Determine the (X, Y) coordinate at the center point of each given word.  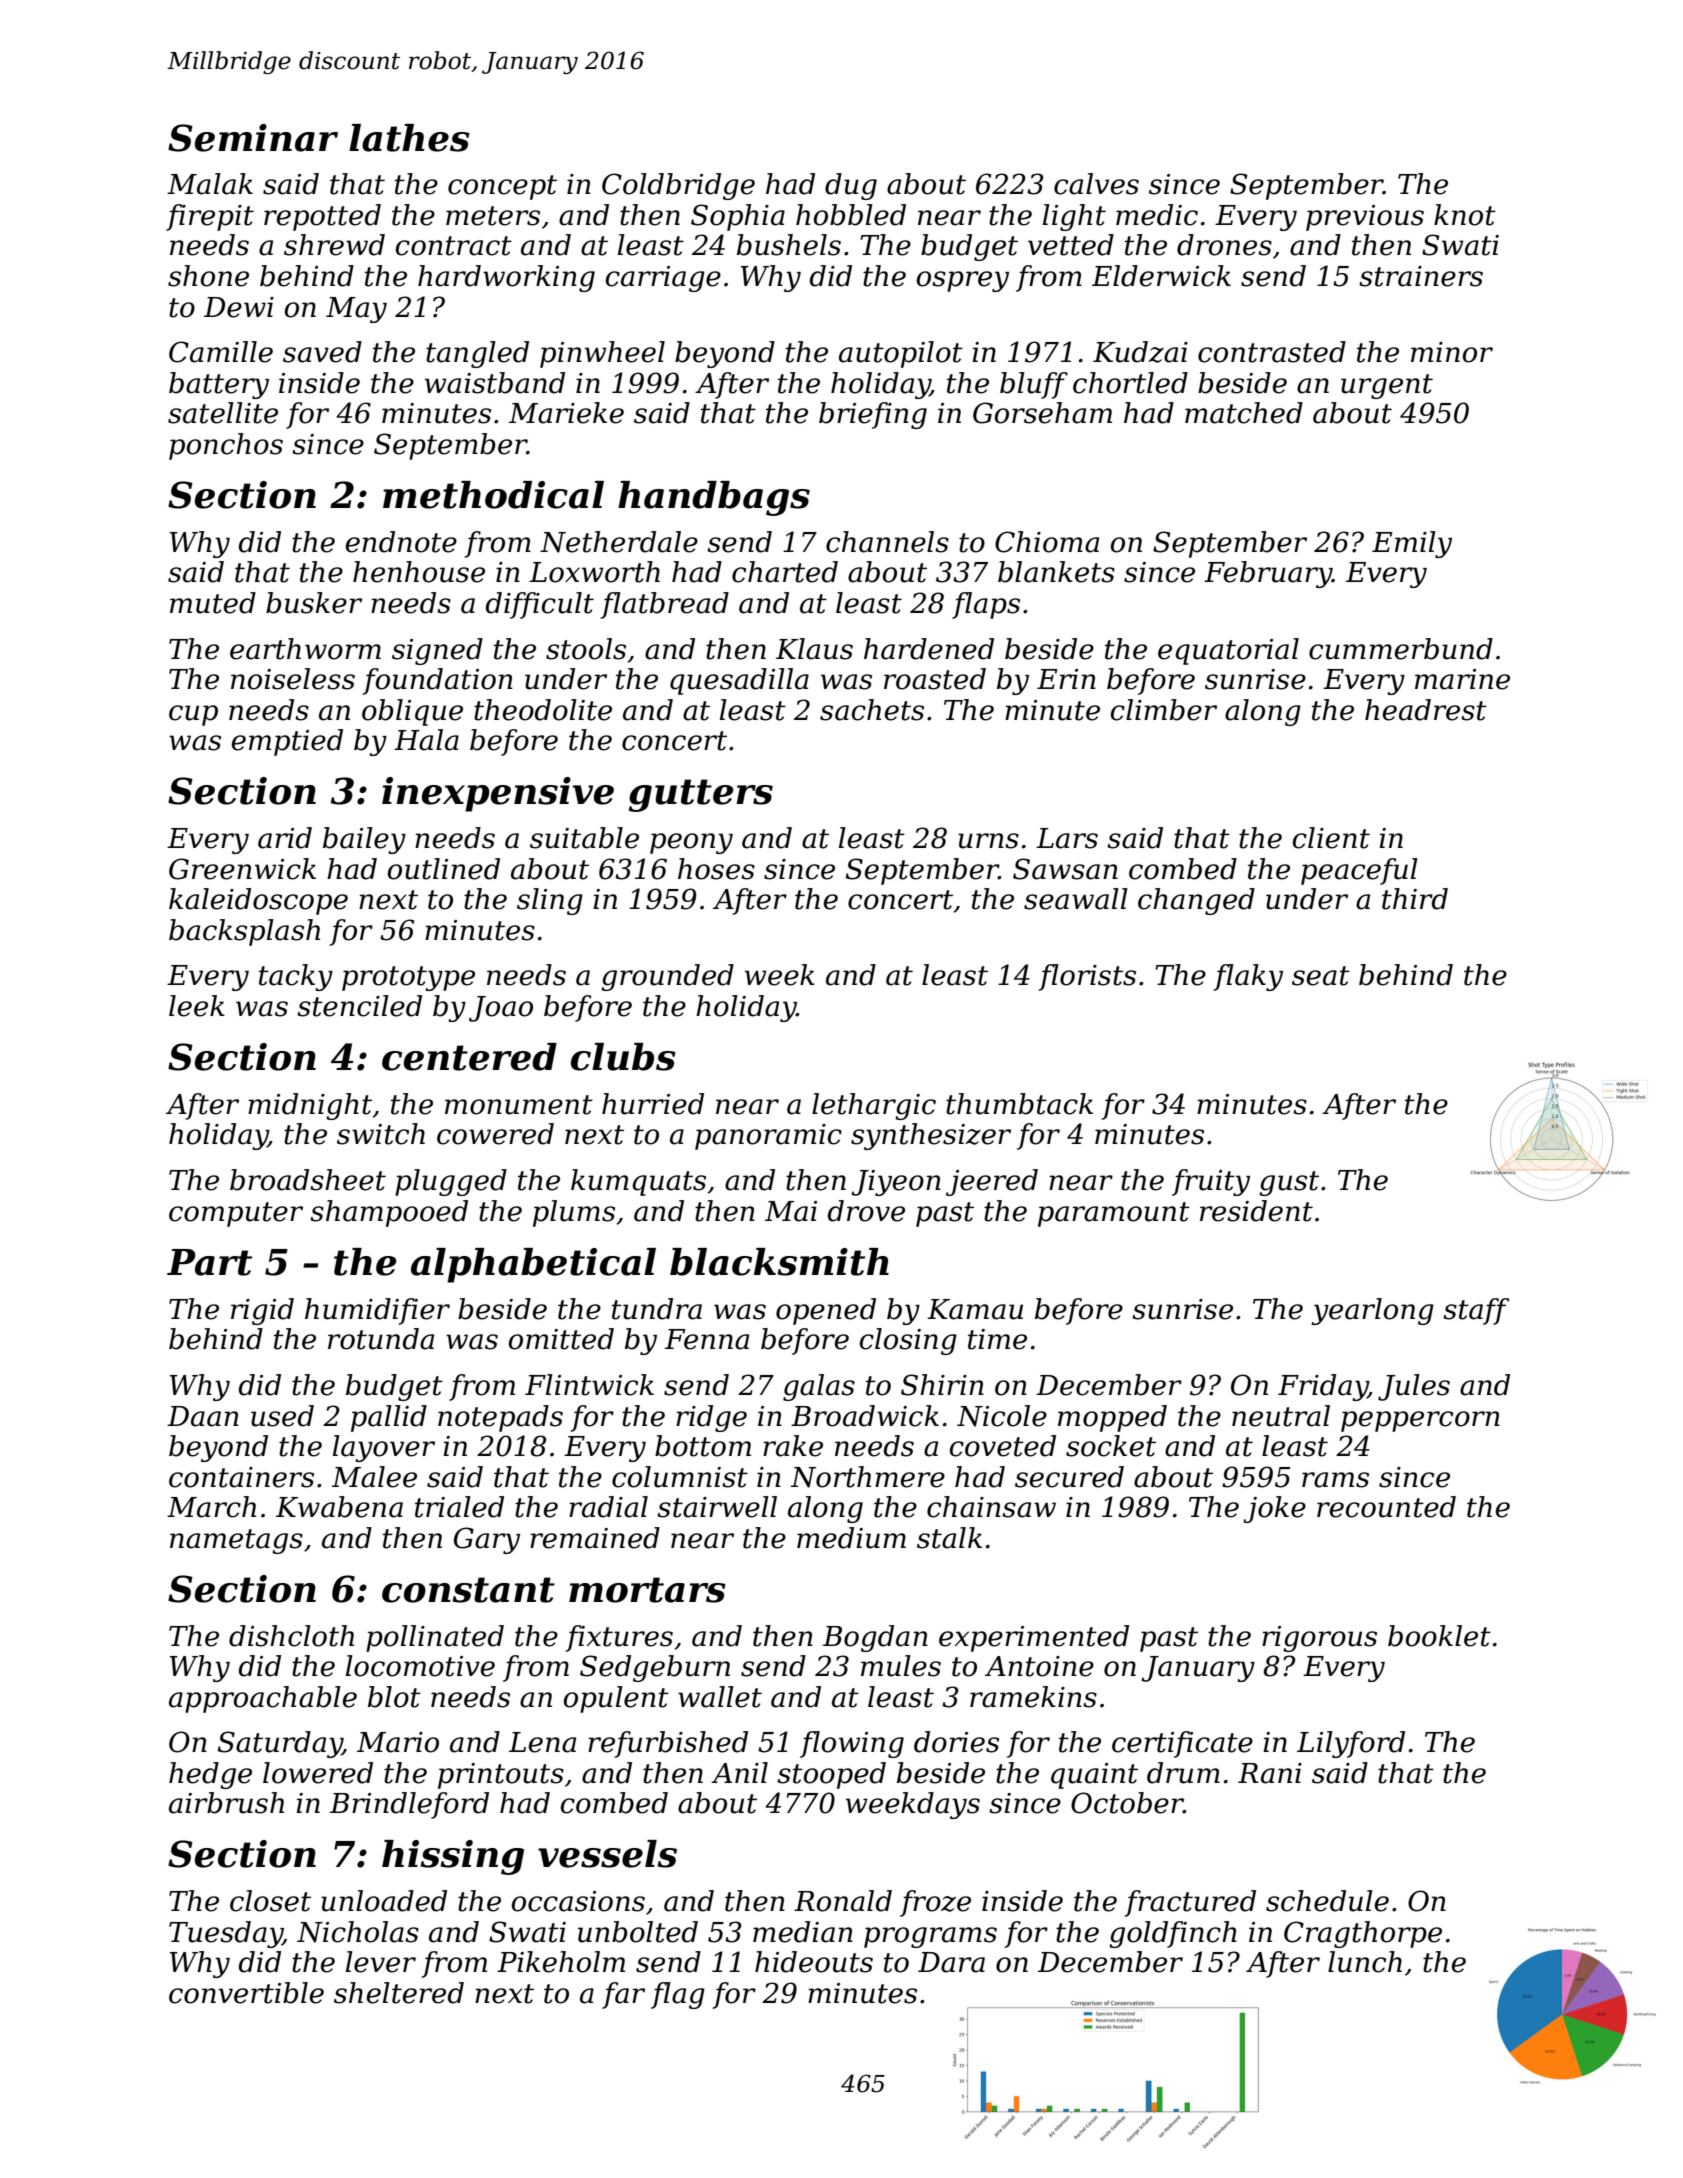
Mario (398, 1742)
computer (236, 1214)
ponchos (226, 446)
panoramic (768, 1137)
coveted (1003, 1446)
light (1074, 217)
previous (1365, 218)
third (1415, 899)
